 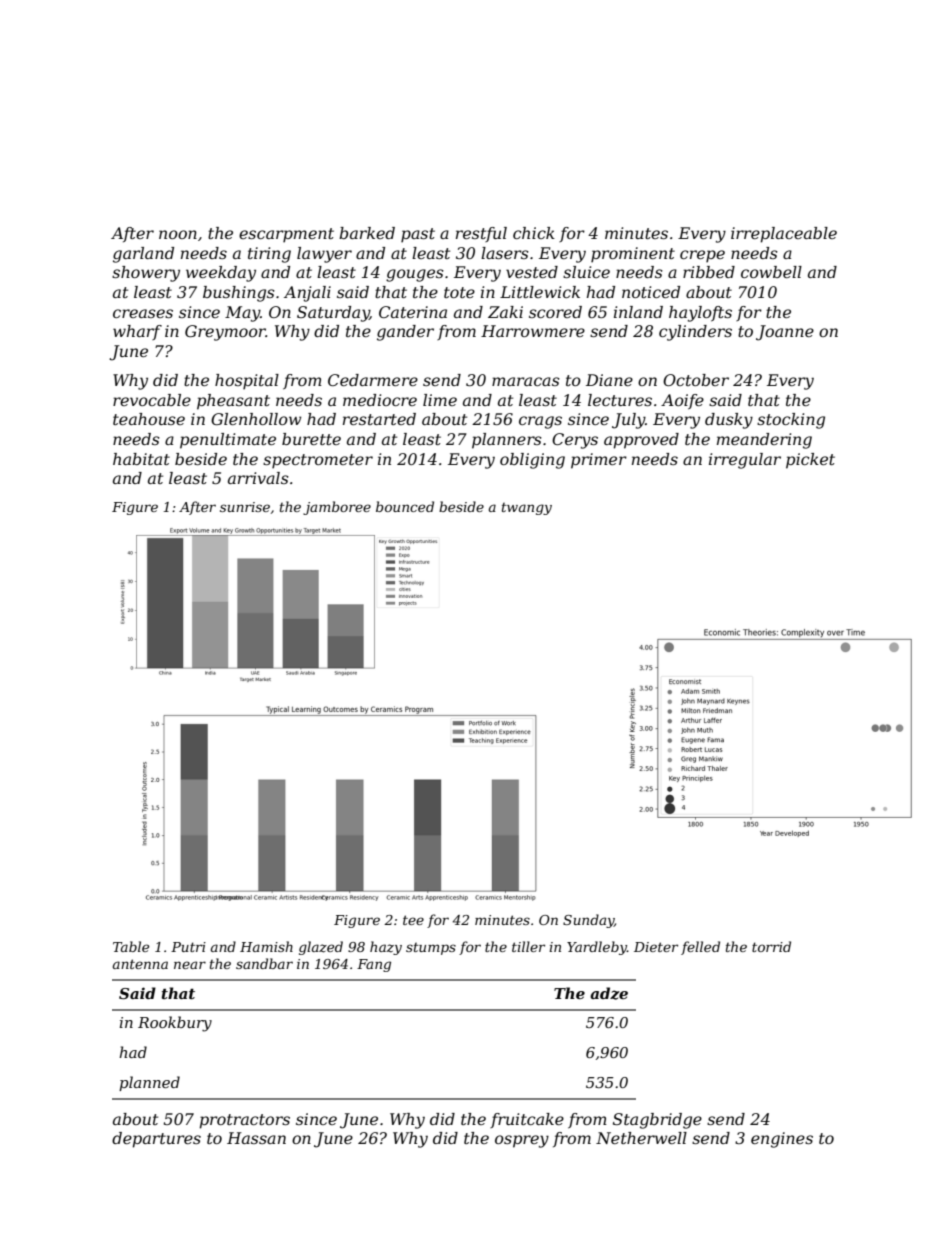 I want to click on felled, so click(x=700, y=948).
